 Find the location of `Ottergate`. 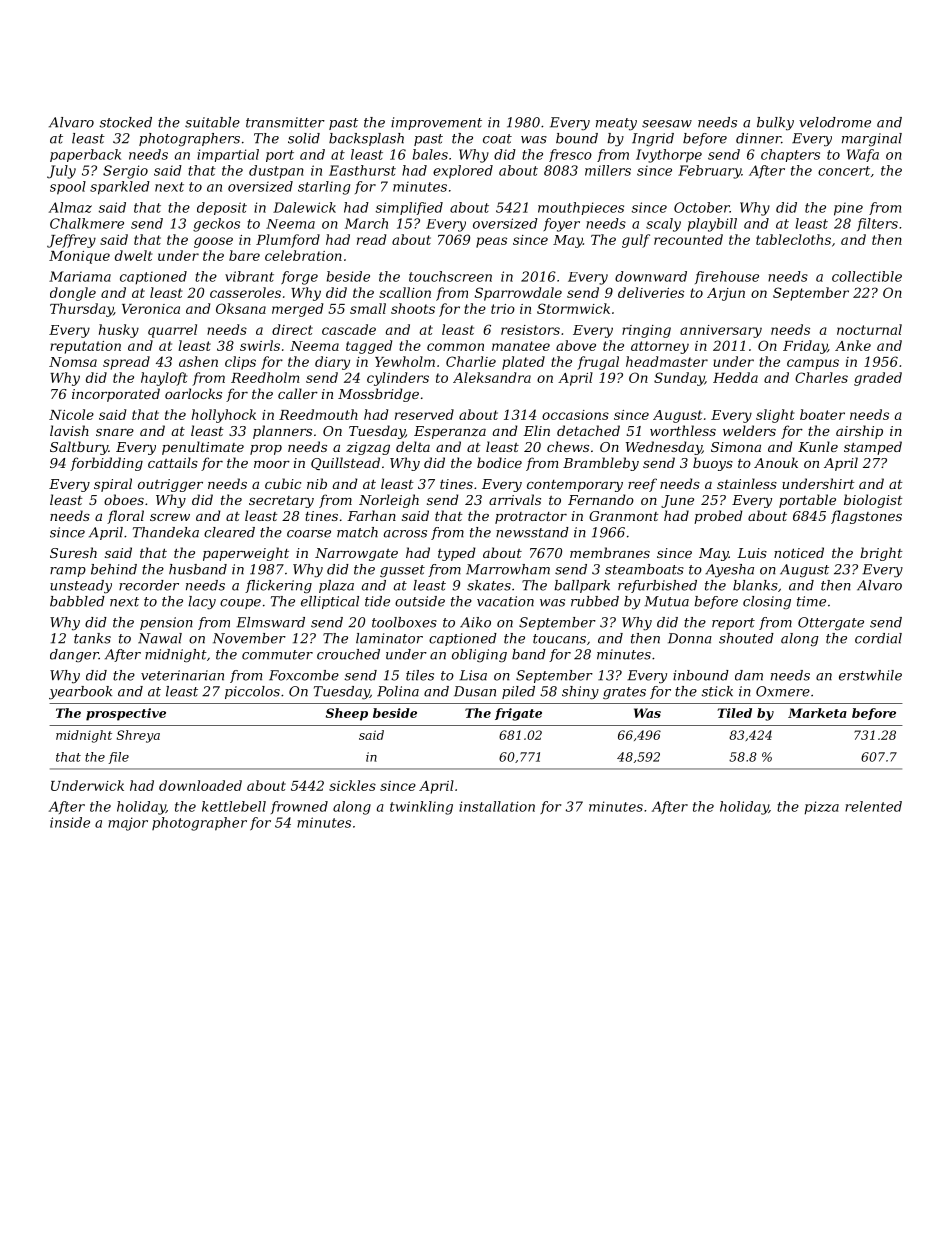

Ottergate is located at coordinates (831, 623).
